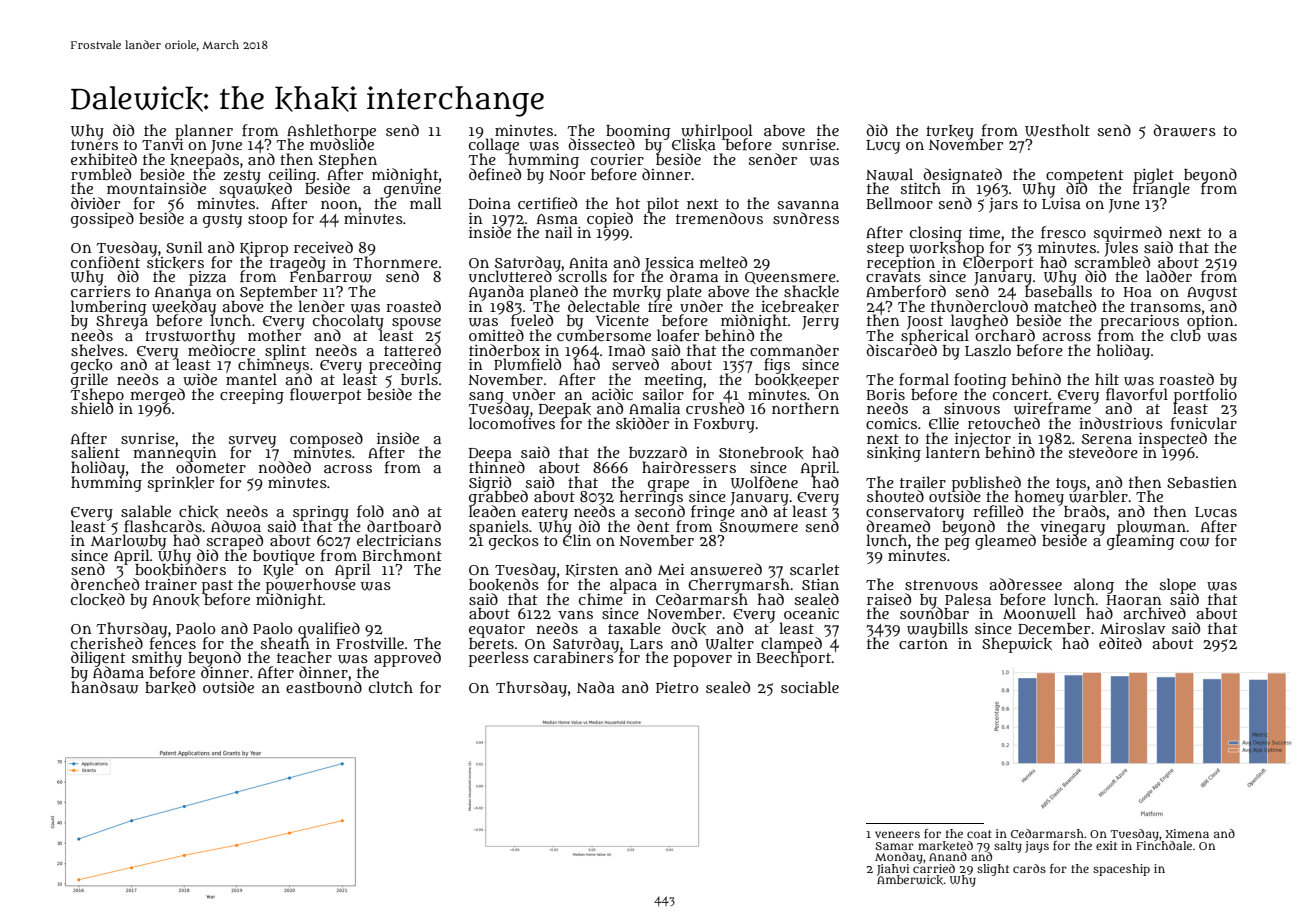 This screenshot has height=924, width=1308. Describe the element at coordinates (170, 687) in the screenshot. I see `barked` at that location.
